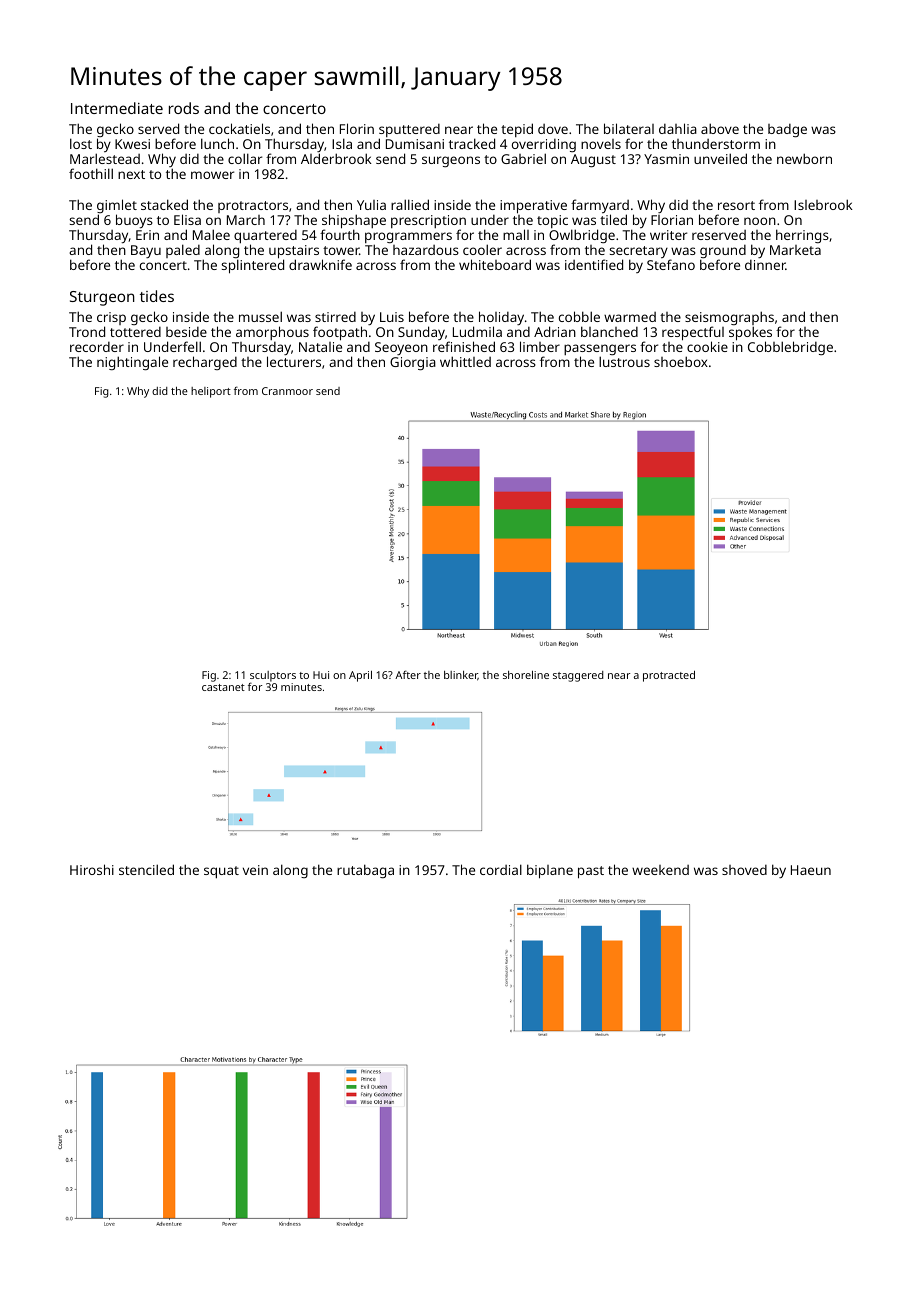  I want to click on sculptors, so click(273, 676).
